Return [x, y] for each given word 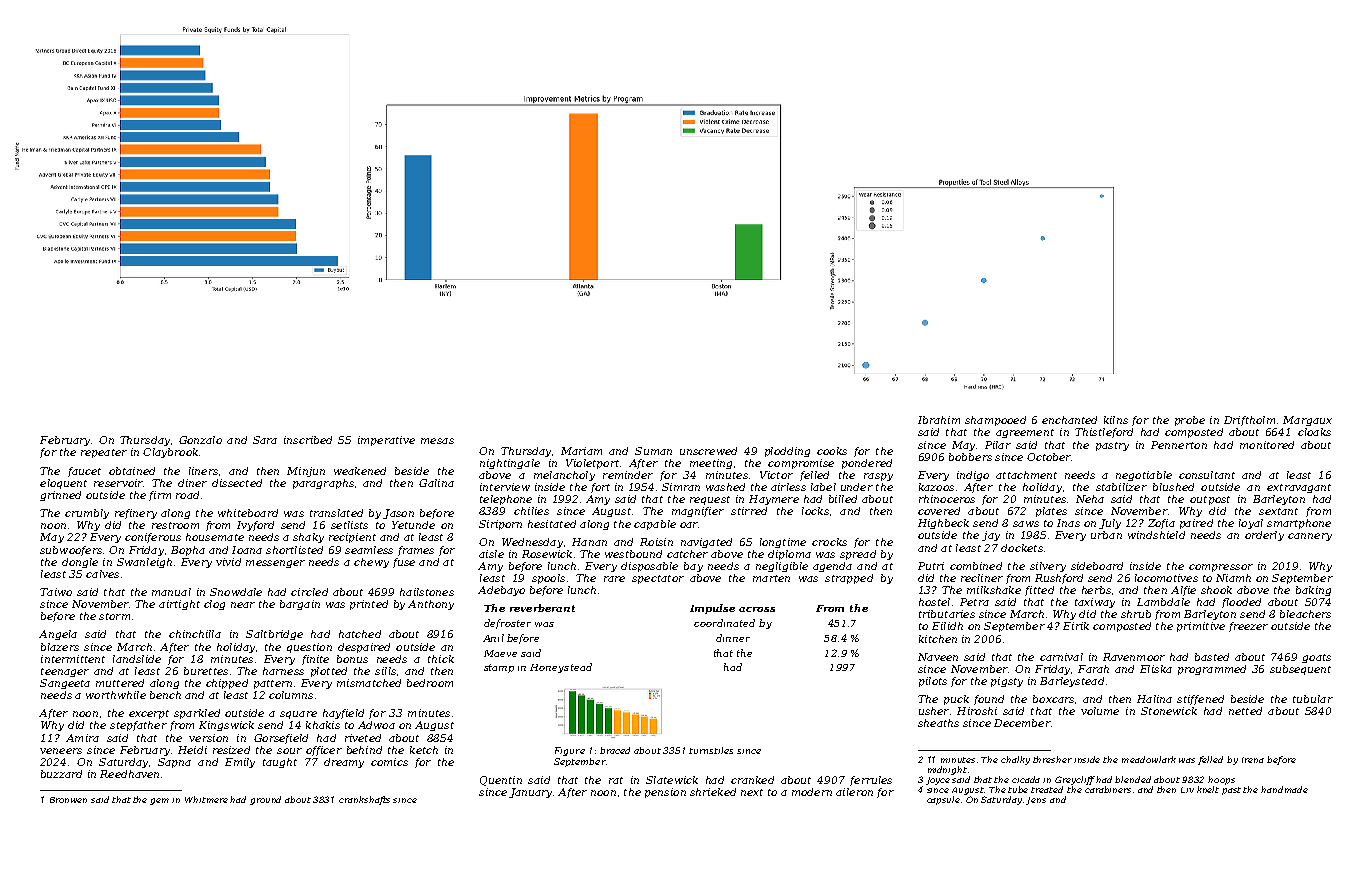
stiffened [1200, 700]
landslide [137, 659]
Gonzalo [200, 440]
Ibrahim [939, 420]
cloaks [1314, 432]
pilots [933, 682]
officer [324, 751]
